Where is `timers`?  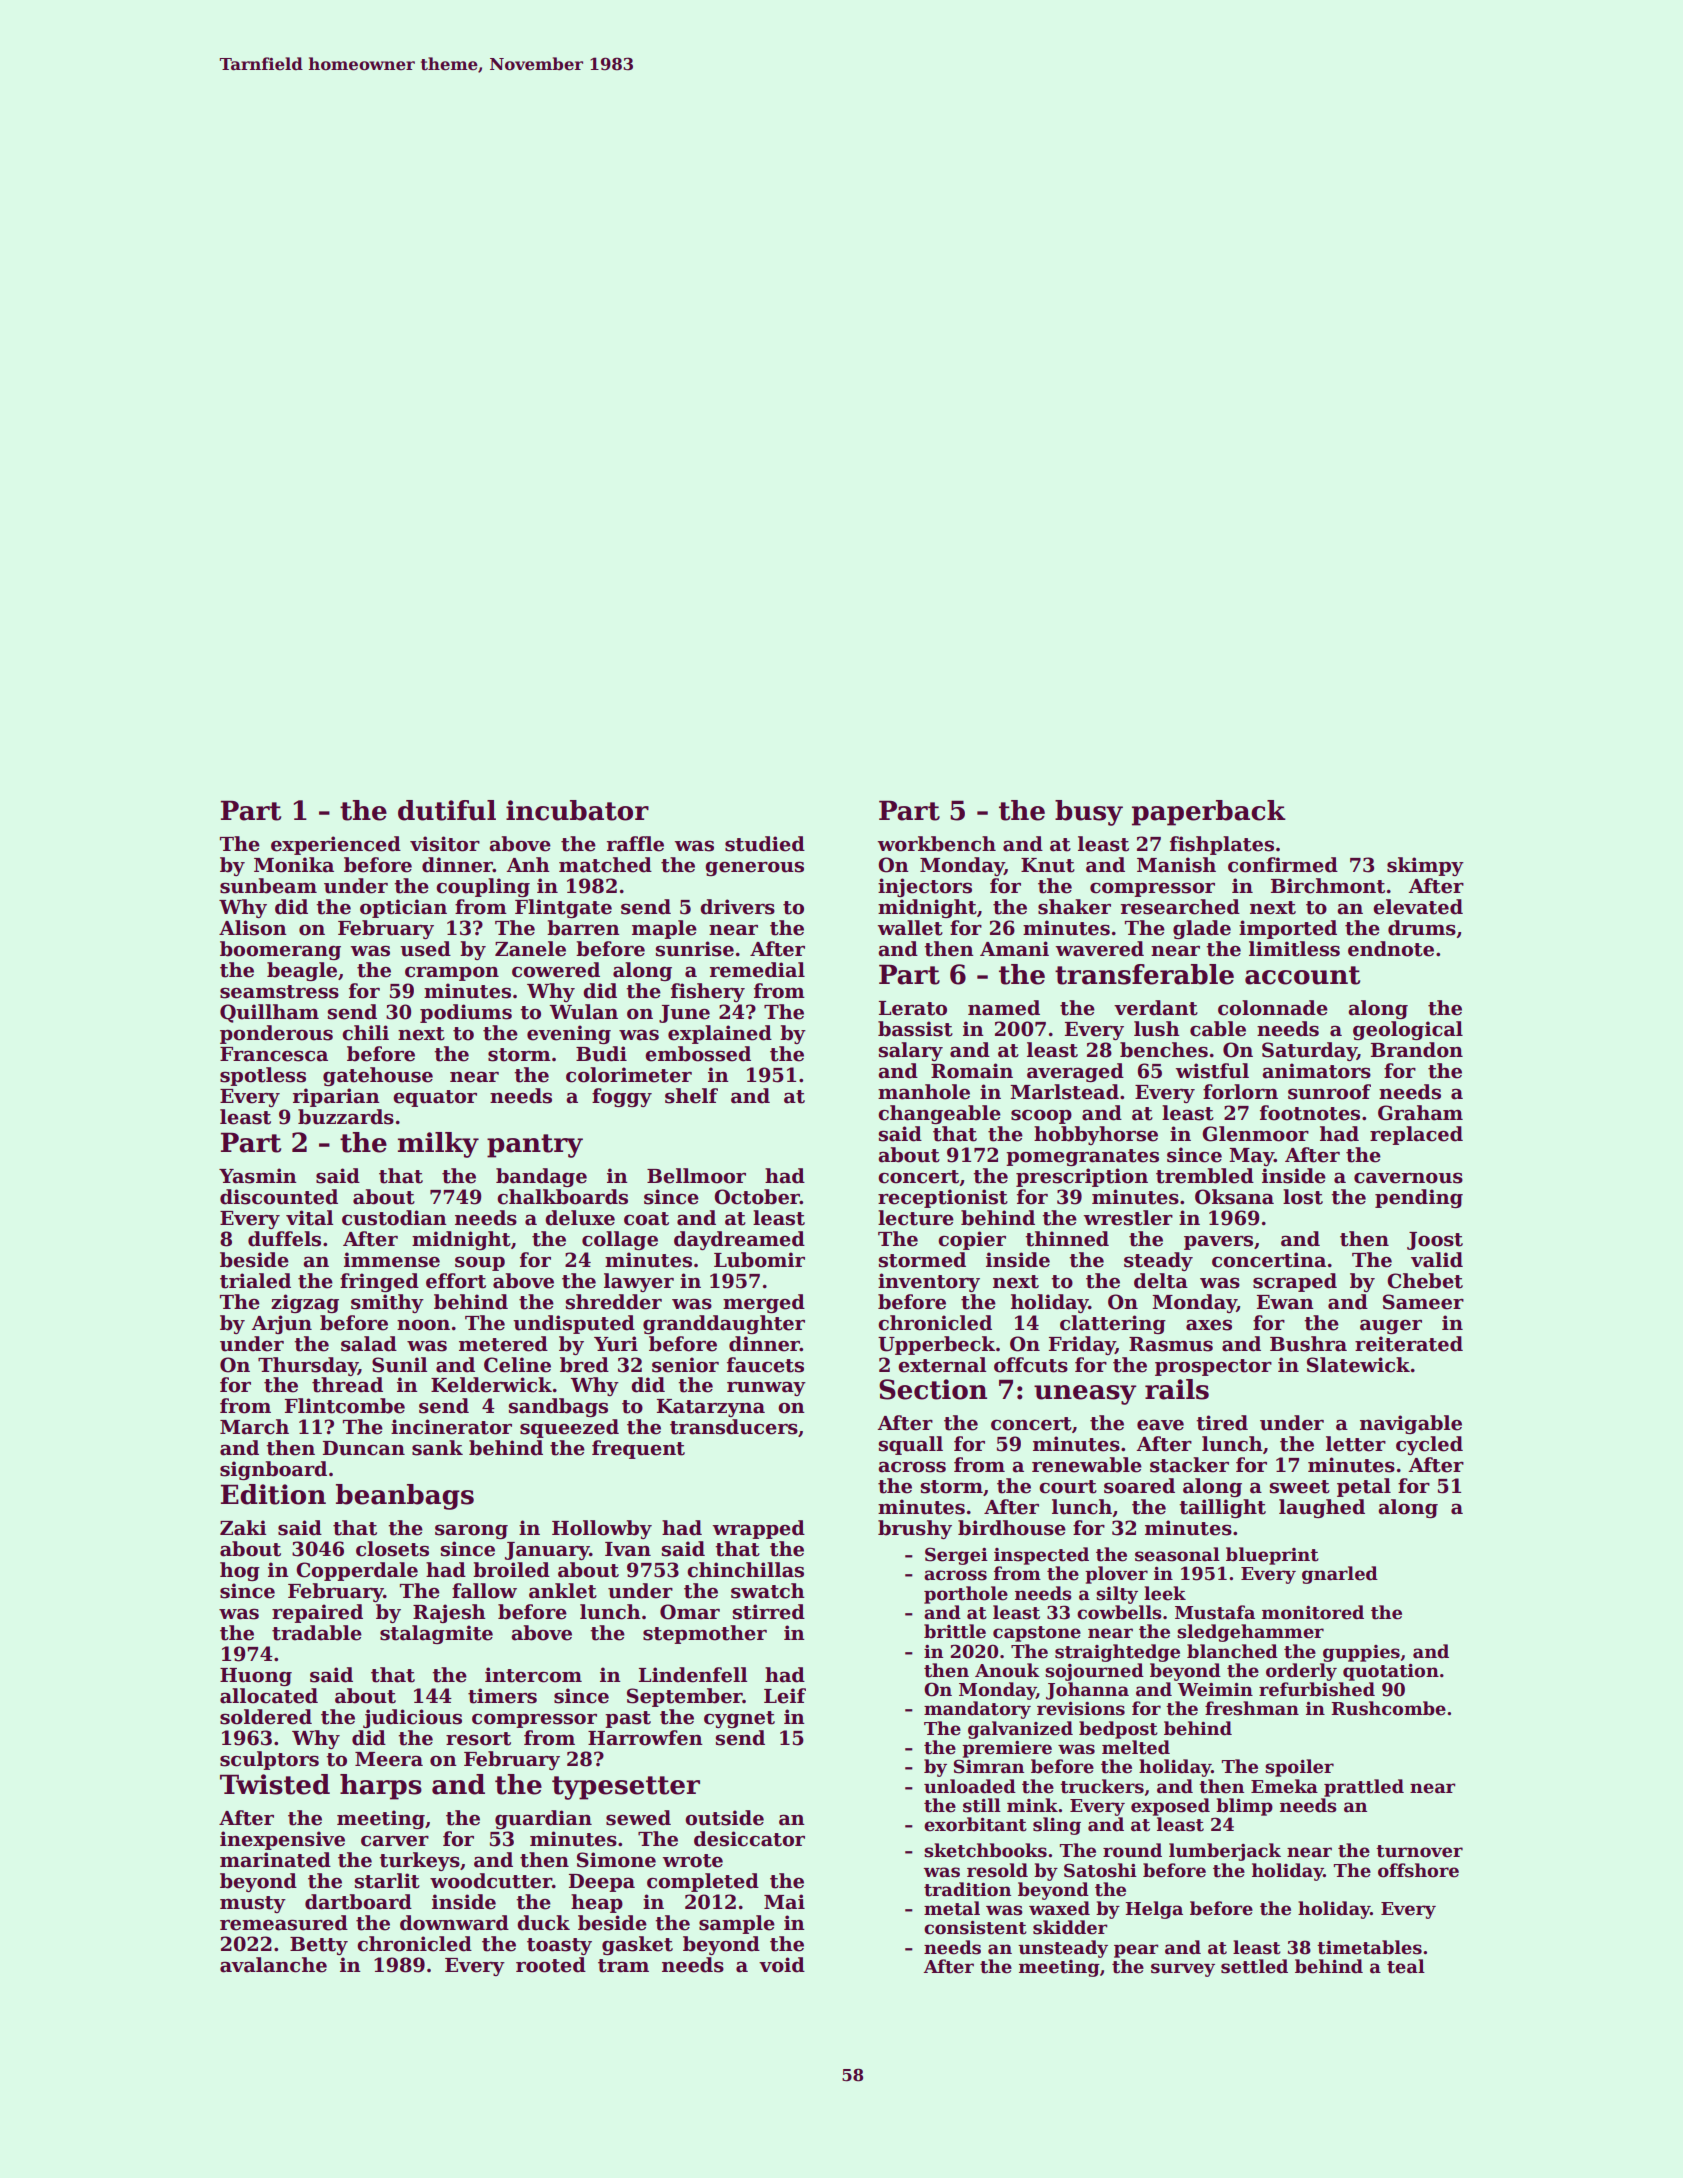
timers is located at coordinates (502, 1696).
